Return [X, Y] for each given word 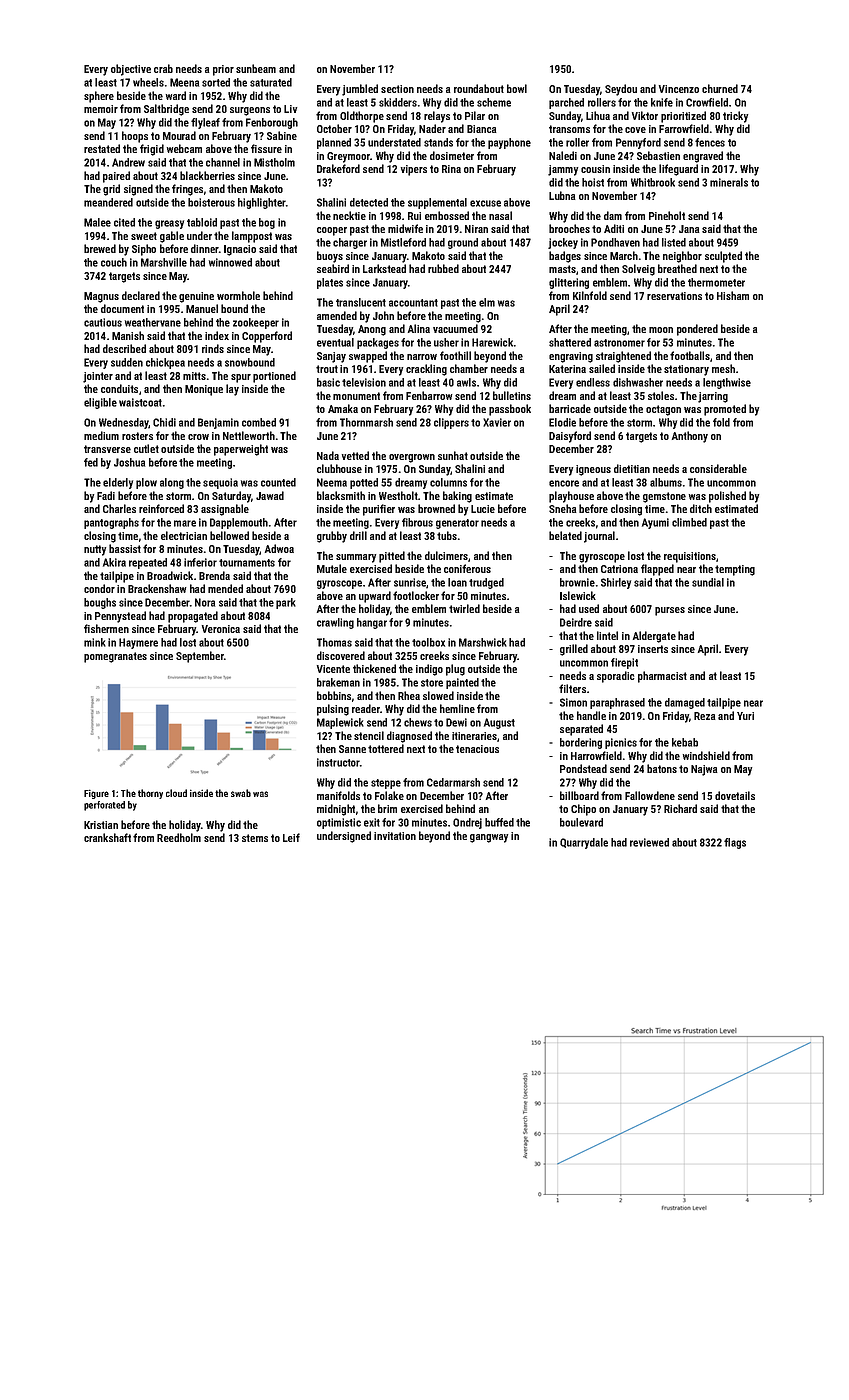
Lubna [562, 195]
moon [661, 330]
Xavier [497, 422]
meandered [108, 202]
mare [185, 523]
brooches [569, 228]
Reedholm [179, 837]
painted [462, 683]
